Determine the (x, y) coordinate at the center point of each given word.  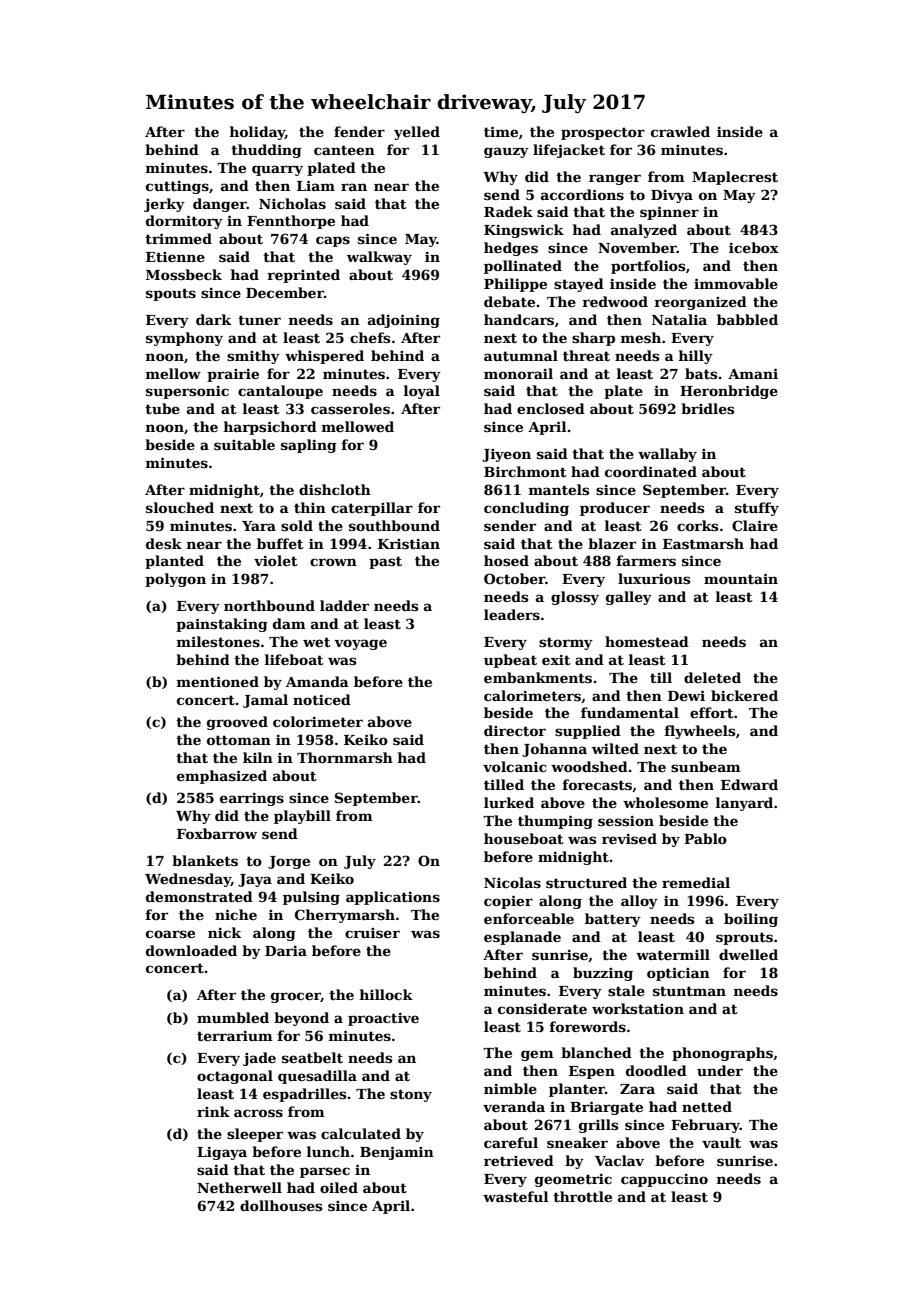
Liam (316, 185)
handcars (519, 319)
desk (164, 543)
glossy (575, 598)
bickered (744, 695)
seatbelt (312, 1057)
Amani (753, 373)
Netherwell (239, 1187)
